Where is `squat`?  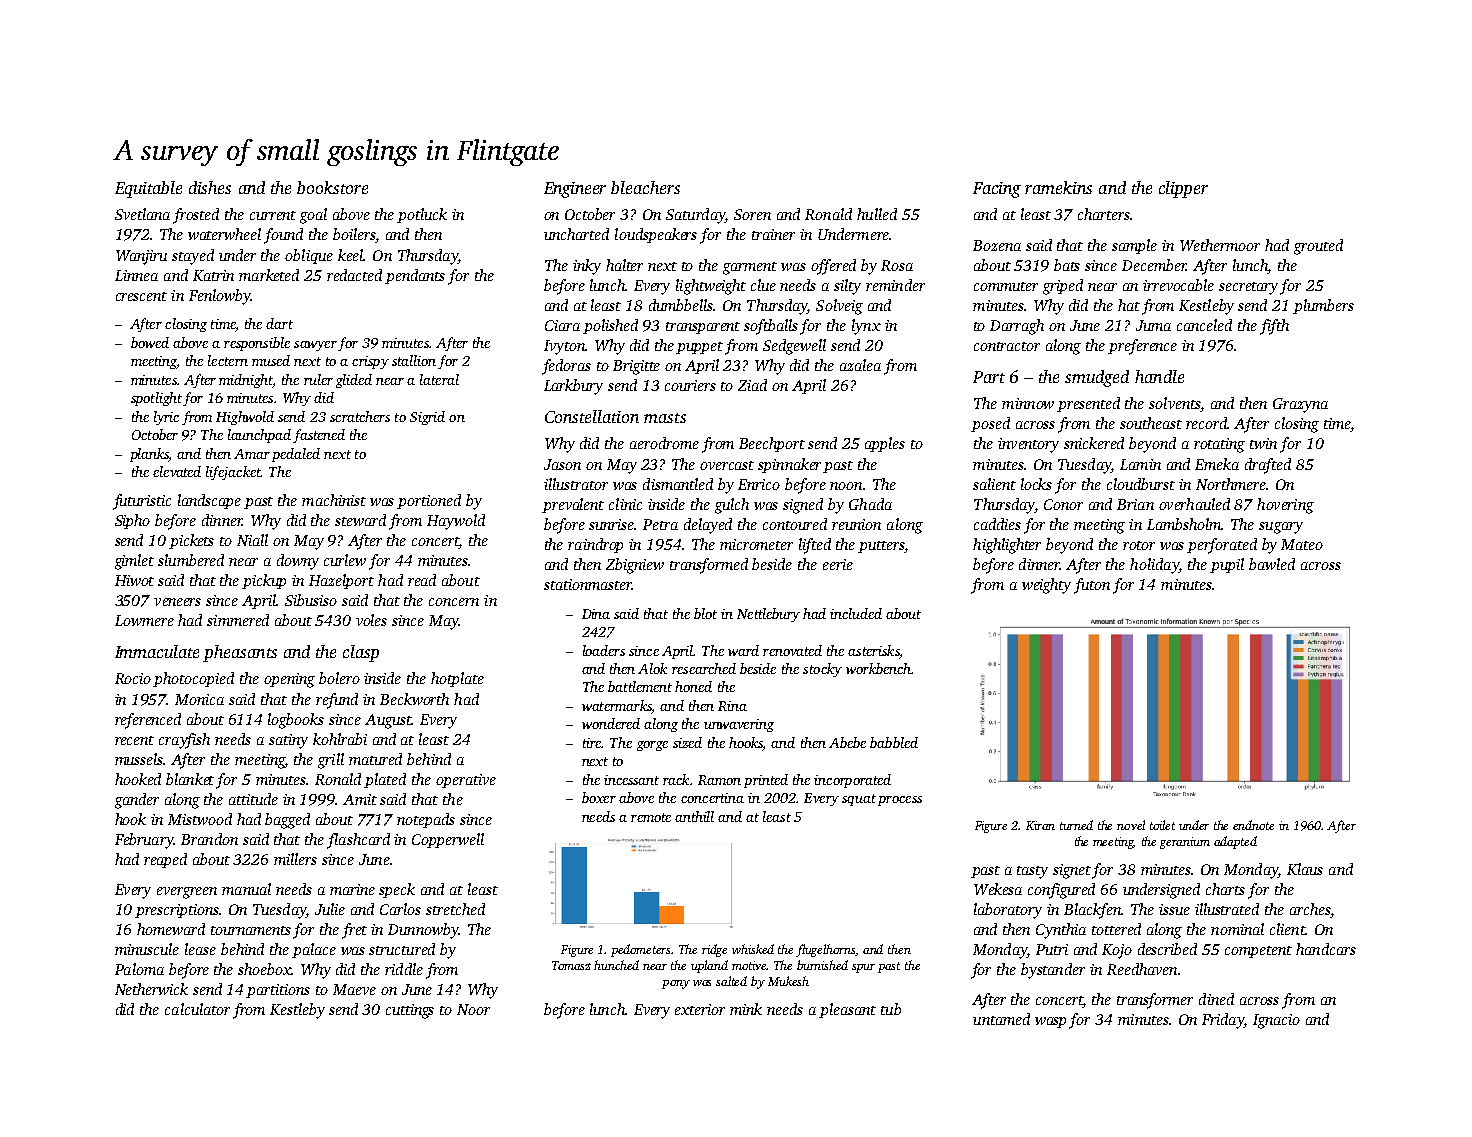 squat is located at coordinates (859, 800).
